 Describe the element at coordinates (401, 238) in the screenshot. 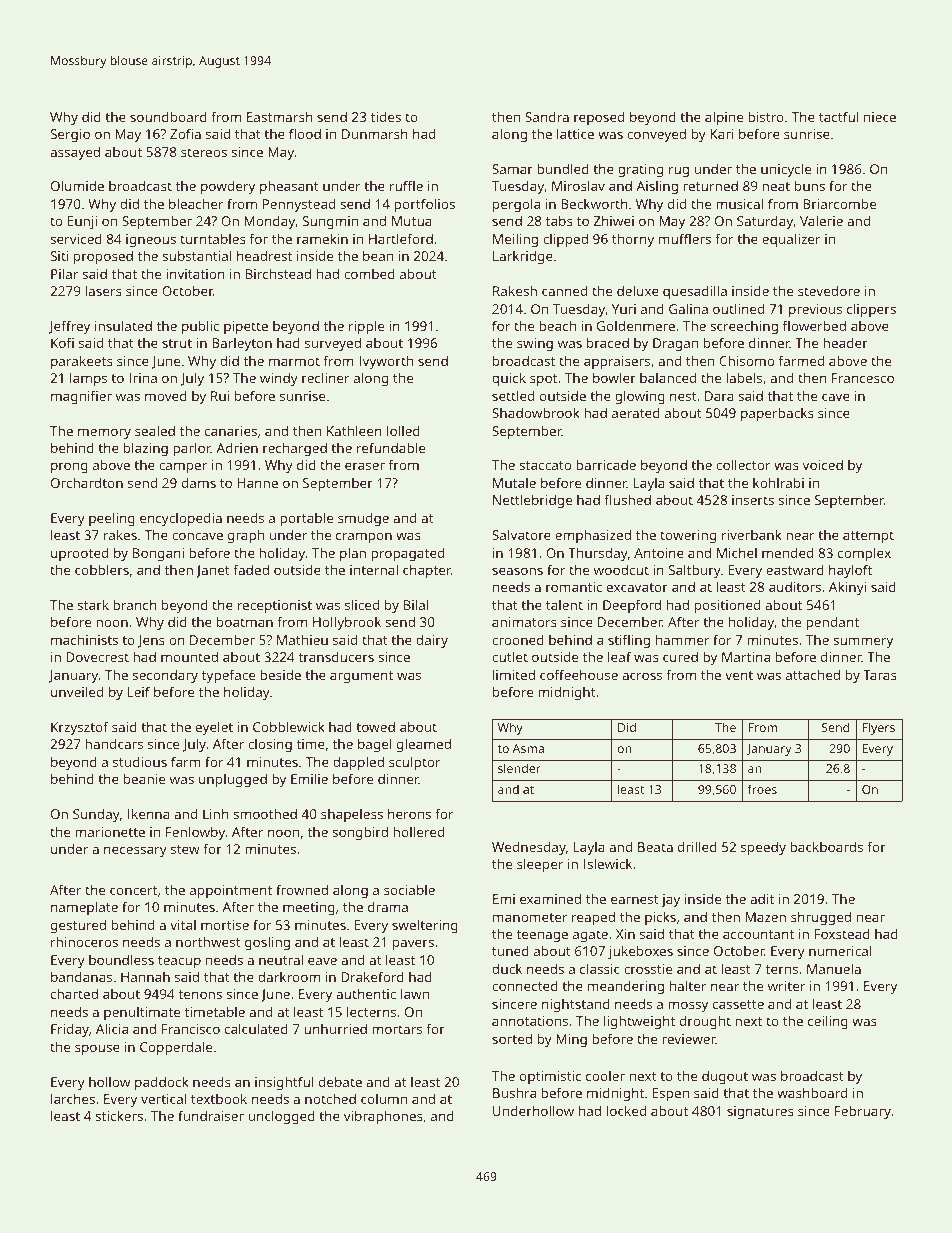

I see `Hartleford` at that location.
